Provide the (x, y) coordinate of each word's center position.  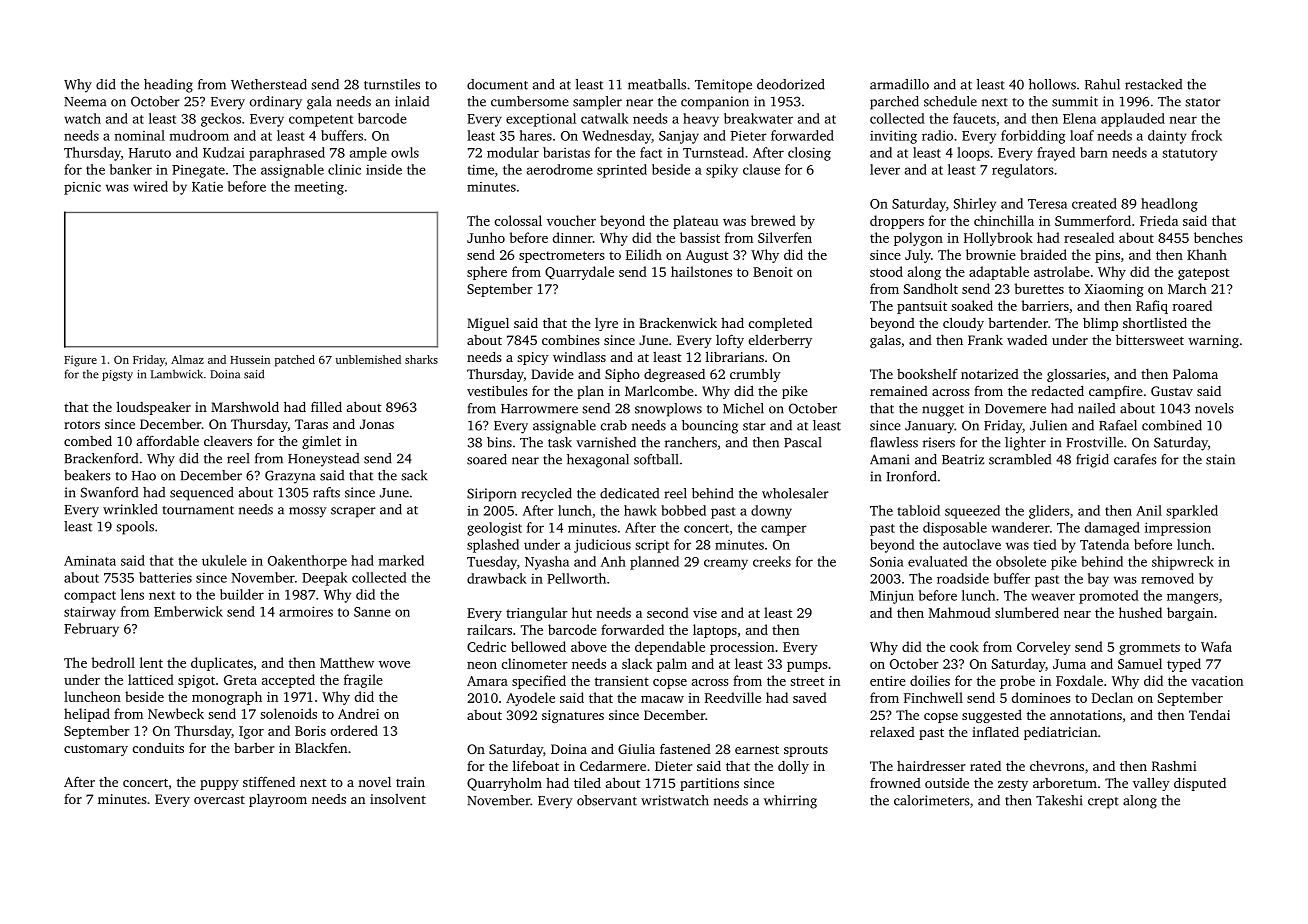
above (589, 646)
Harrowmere (539, 409)
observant (607, 800)
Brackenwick (678, 322)
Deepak (325, 579)
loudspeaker (154, 408)
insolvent (398, 799)
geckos (221, 120)
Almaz (187, 359)
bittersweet (1150, 339)
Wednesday (616, 137)
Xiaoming (1114, 290)
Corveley (1044, 648)
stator (1203, 102)
